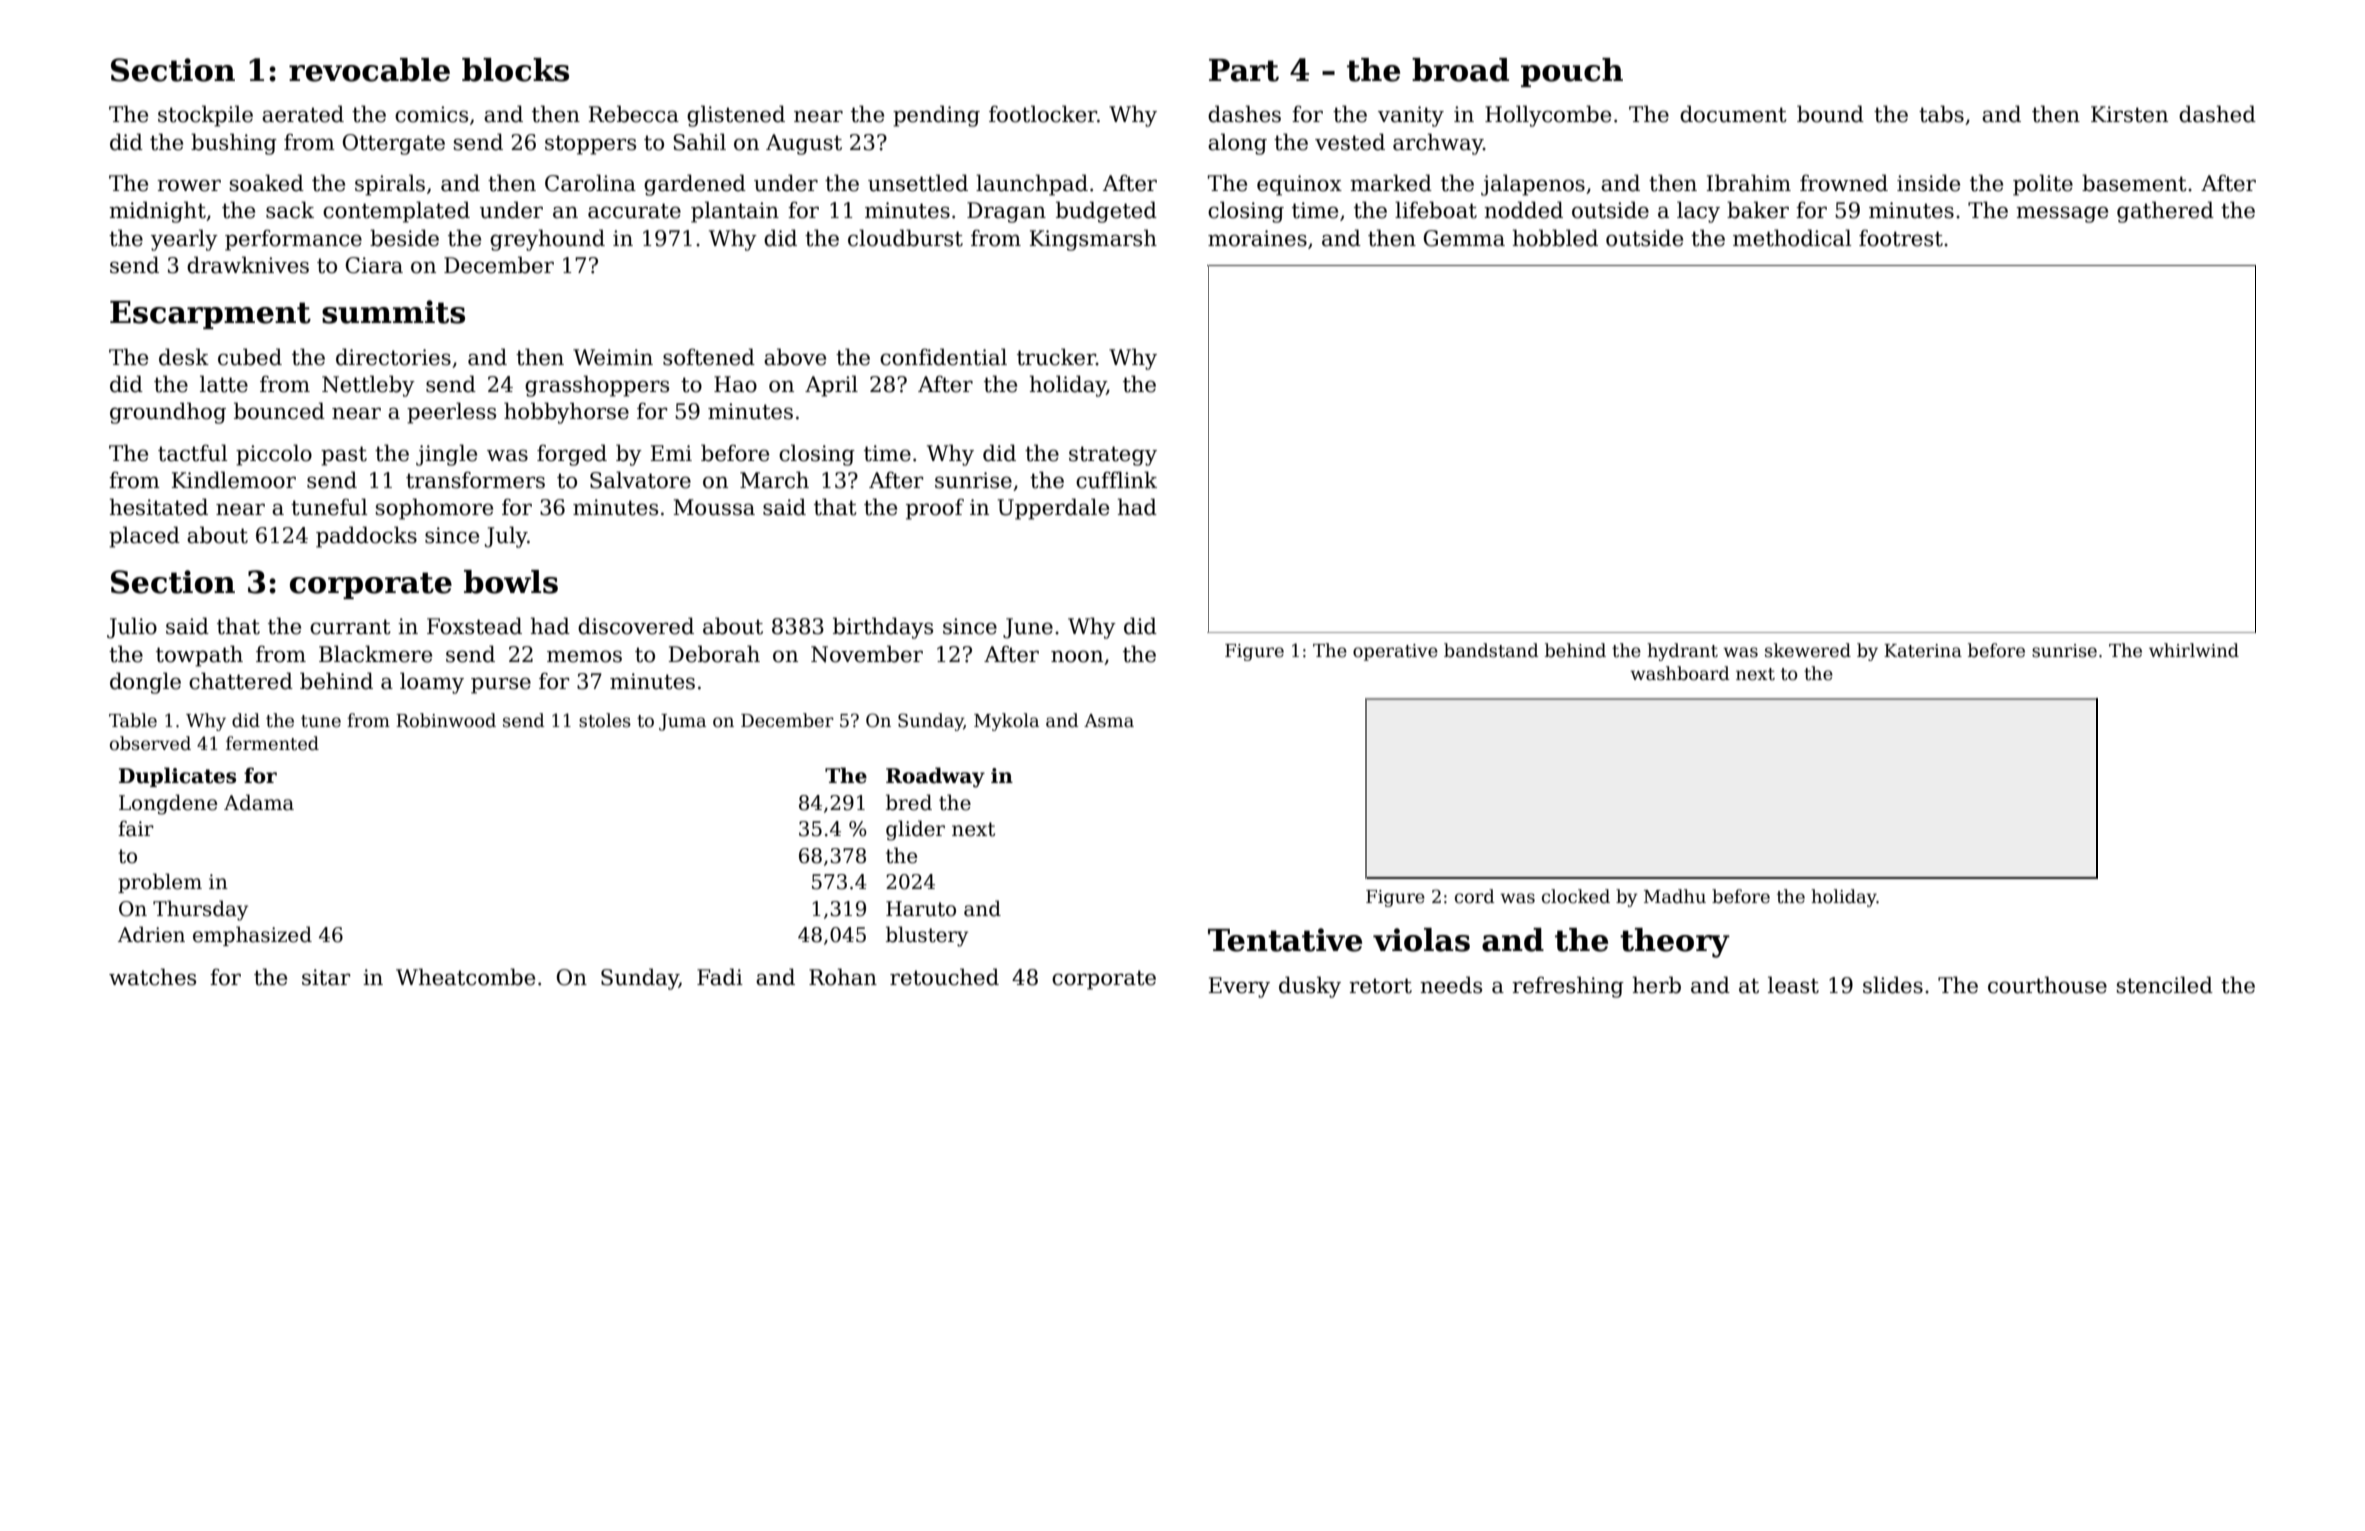 The height and width of the page is (1531, 2365). What do you see at coordinates (1244, 70) in the page?
I see `Part` at bounding box center [1244, 70].
